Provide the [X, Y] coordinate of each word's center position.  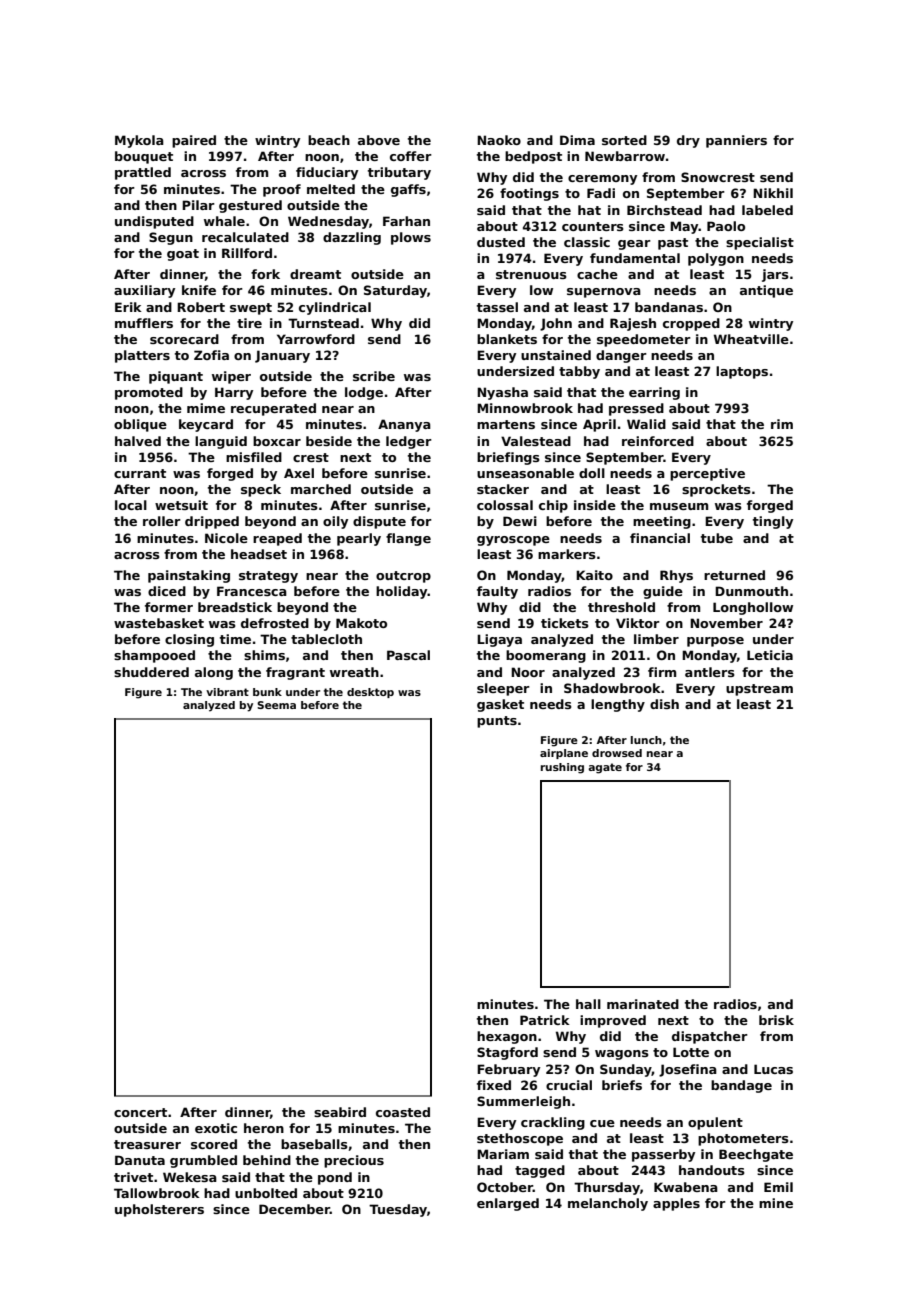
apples [676, 1204]
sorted [624, 140]
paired [194, 141]
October [505, 1187]
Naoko [499, 140]
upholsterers [159, 1210]
